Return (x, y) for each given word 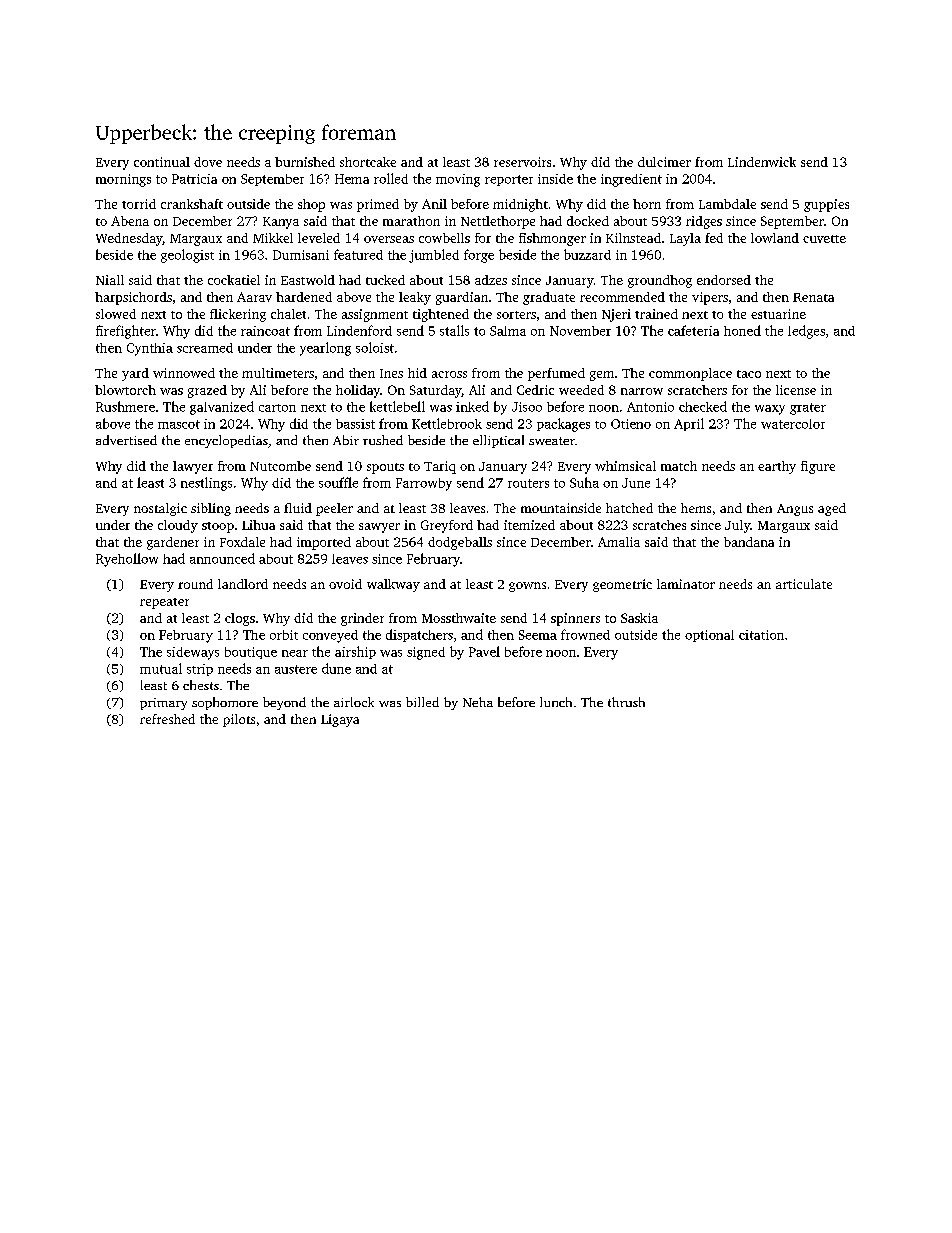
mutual (161, 668)
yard (135, 374)
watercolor (793, 424)
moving (458, 180)
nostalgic (160, 509)
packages (563, 425)
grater (808, 409)
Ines (391, 373)
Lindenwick (762, 162)
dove (208, 162)
